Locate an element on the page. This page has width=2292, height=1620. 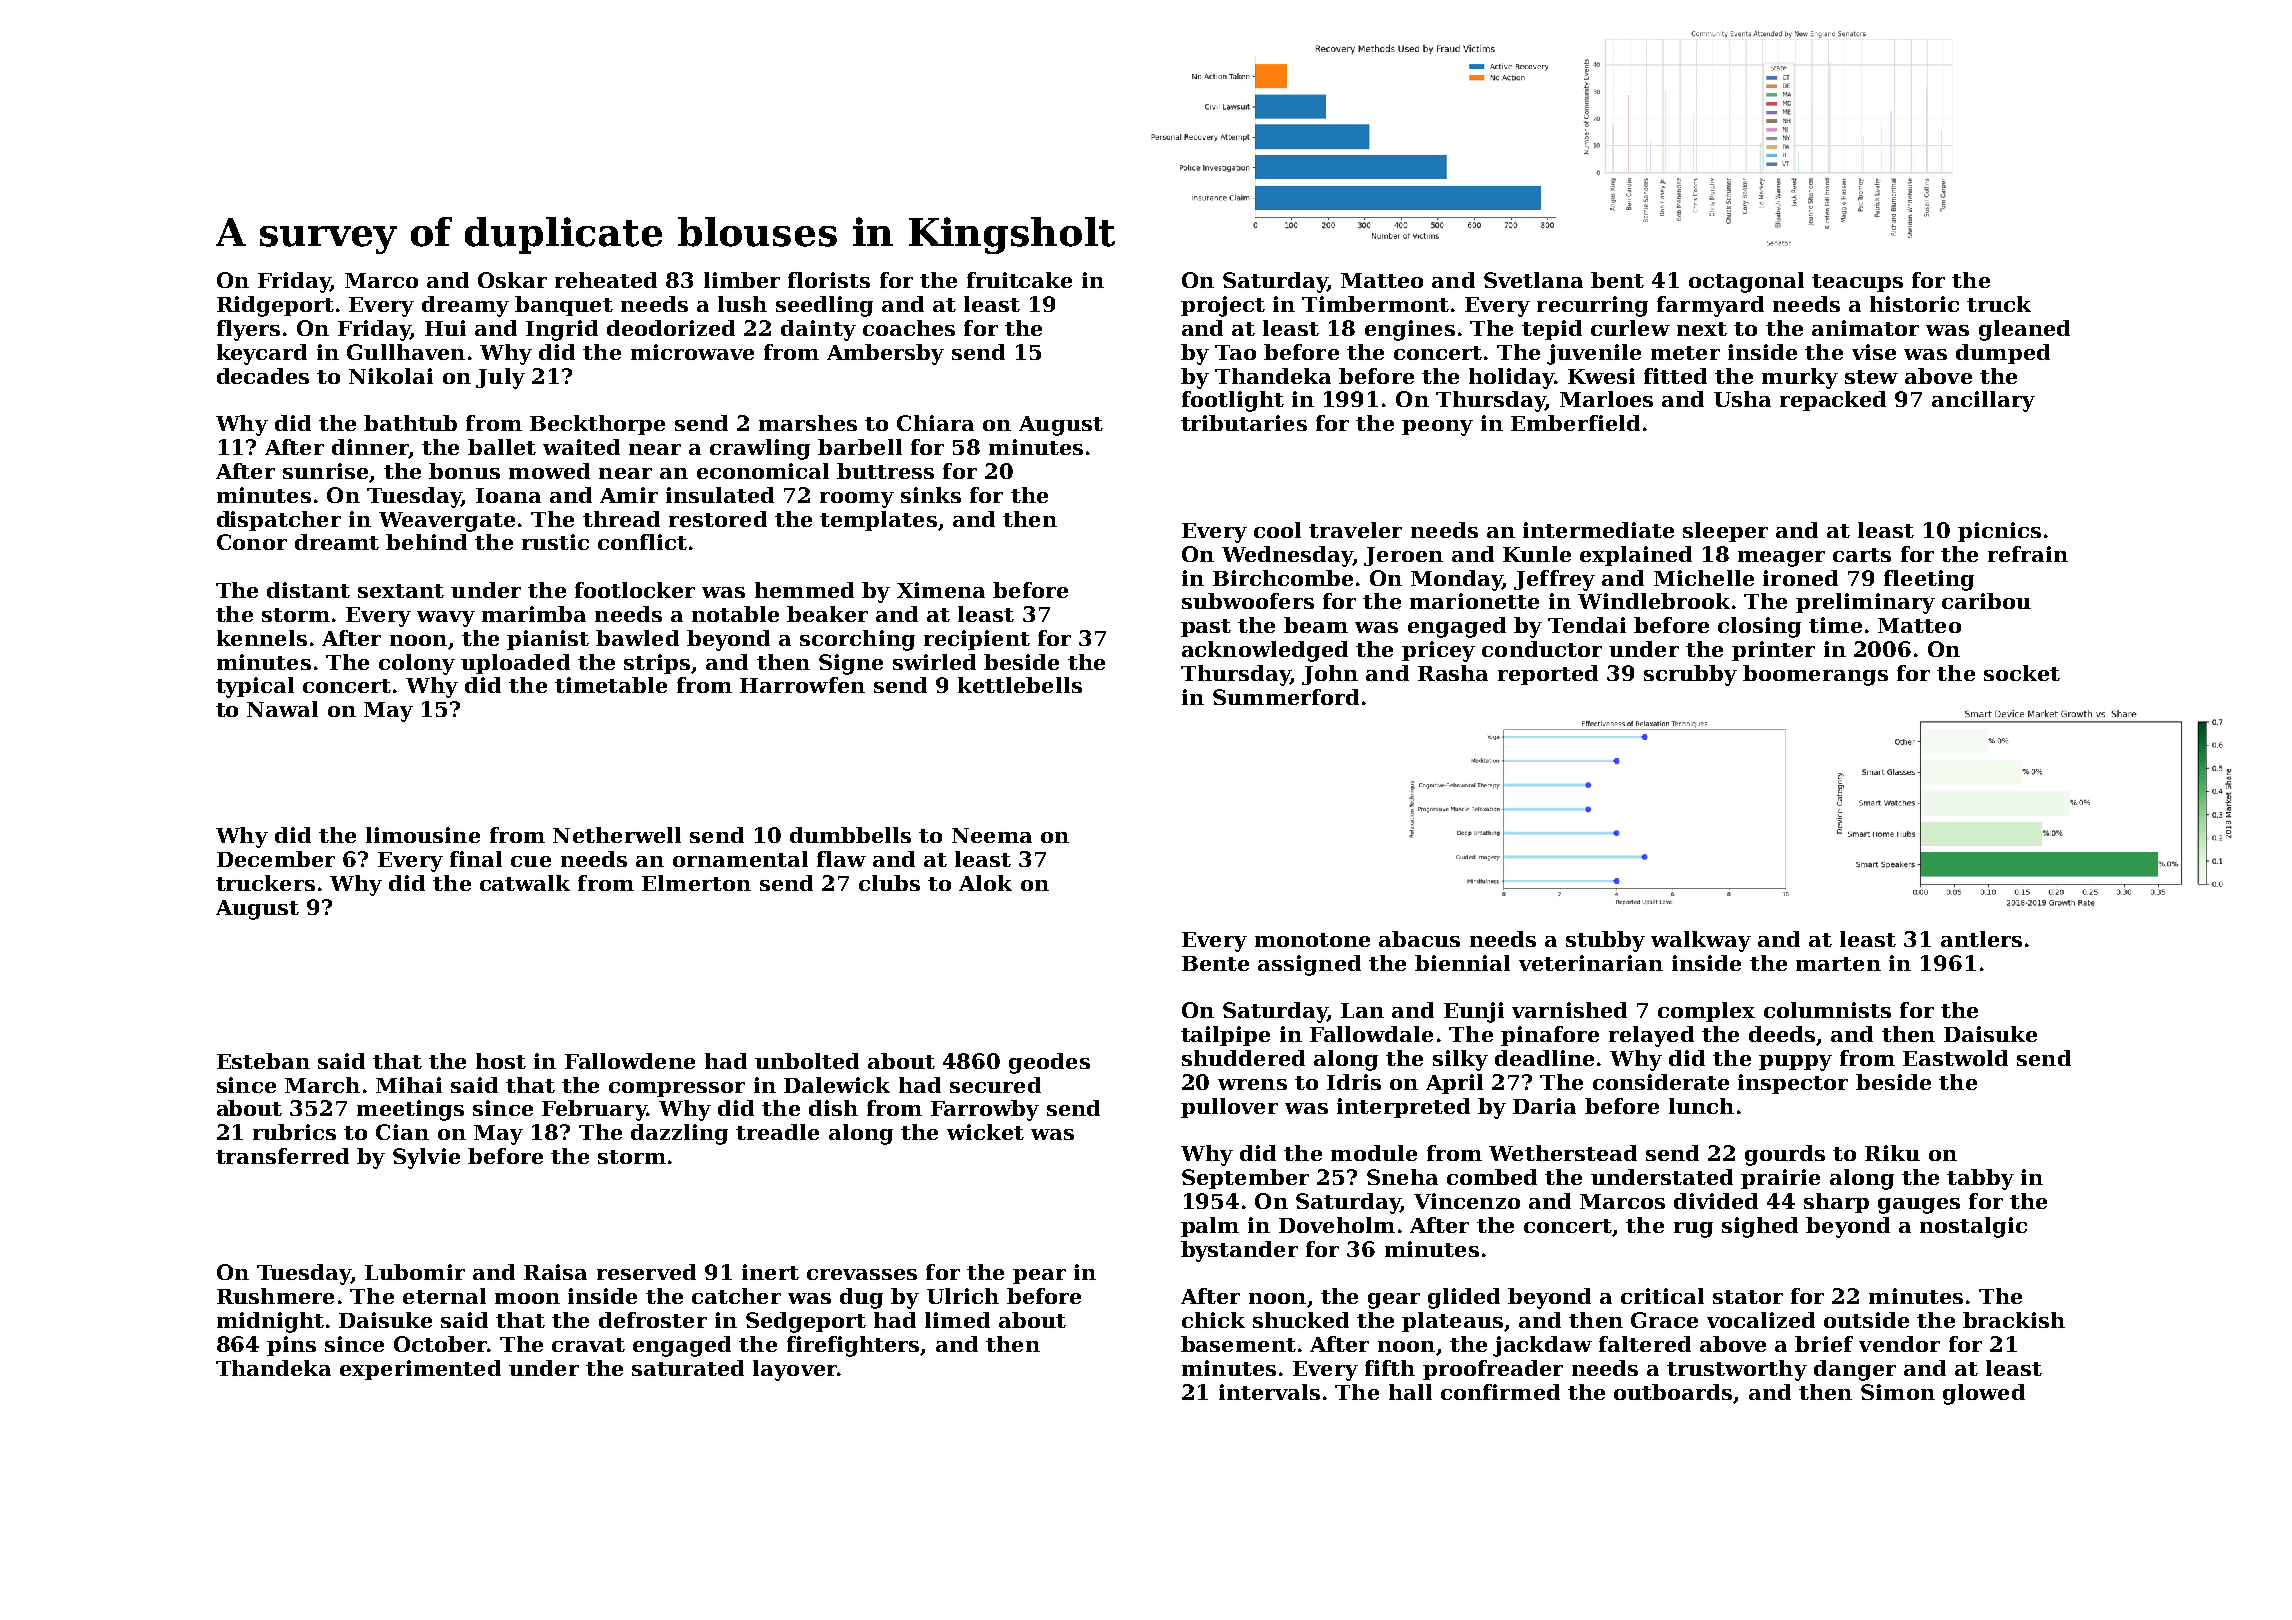
unbolted is located at coordinates (807, 1061).
